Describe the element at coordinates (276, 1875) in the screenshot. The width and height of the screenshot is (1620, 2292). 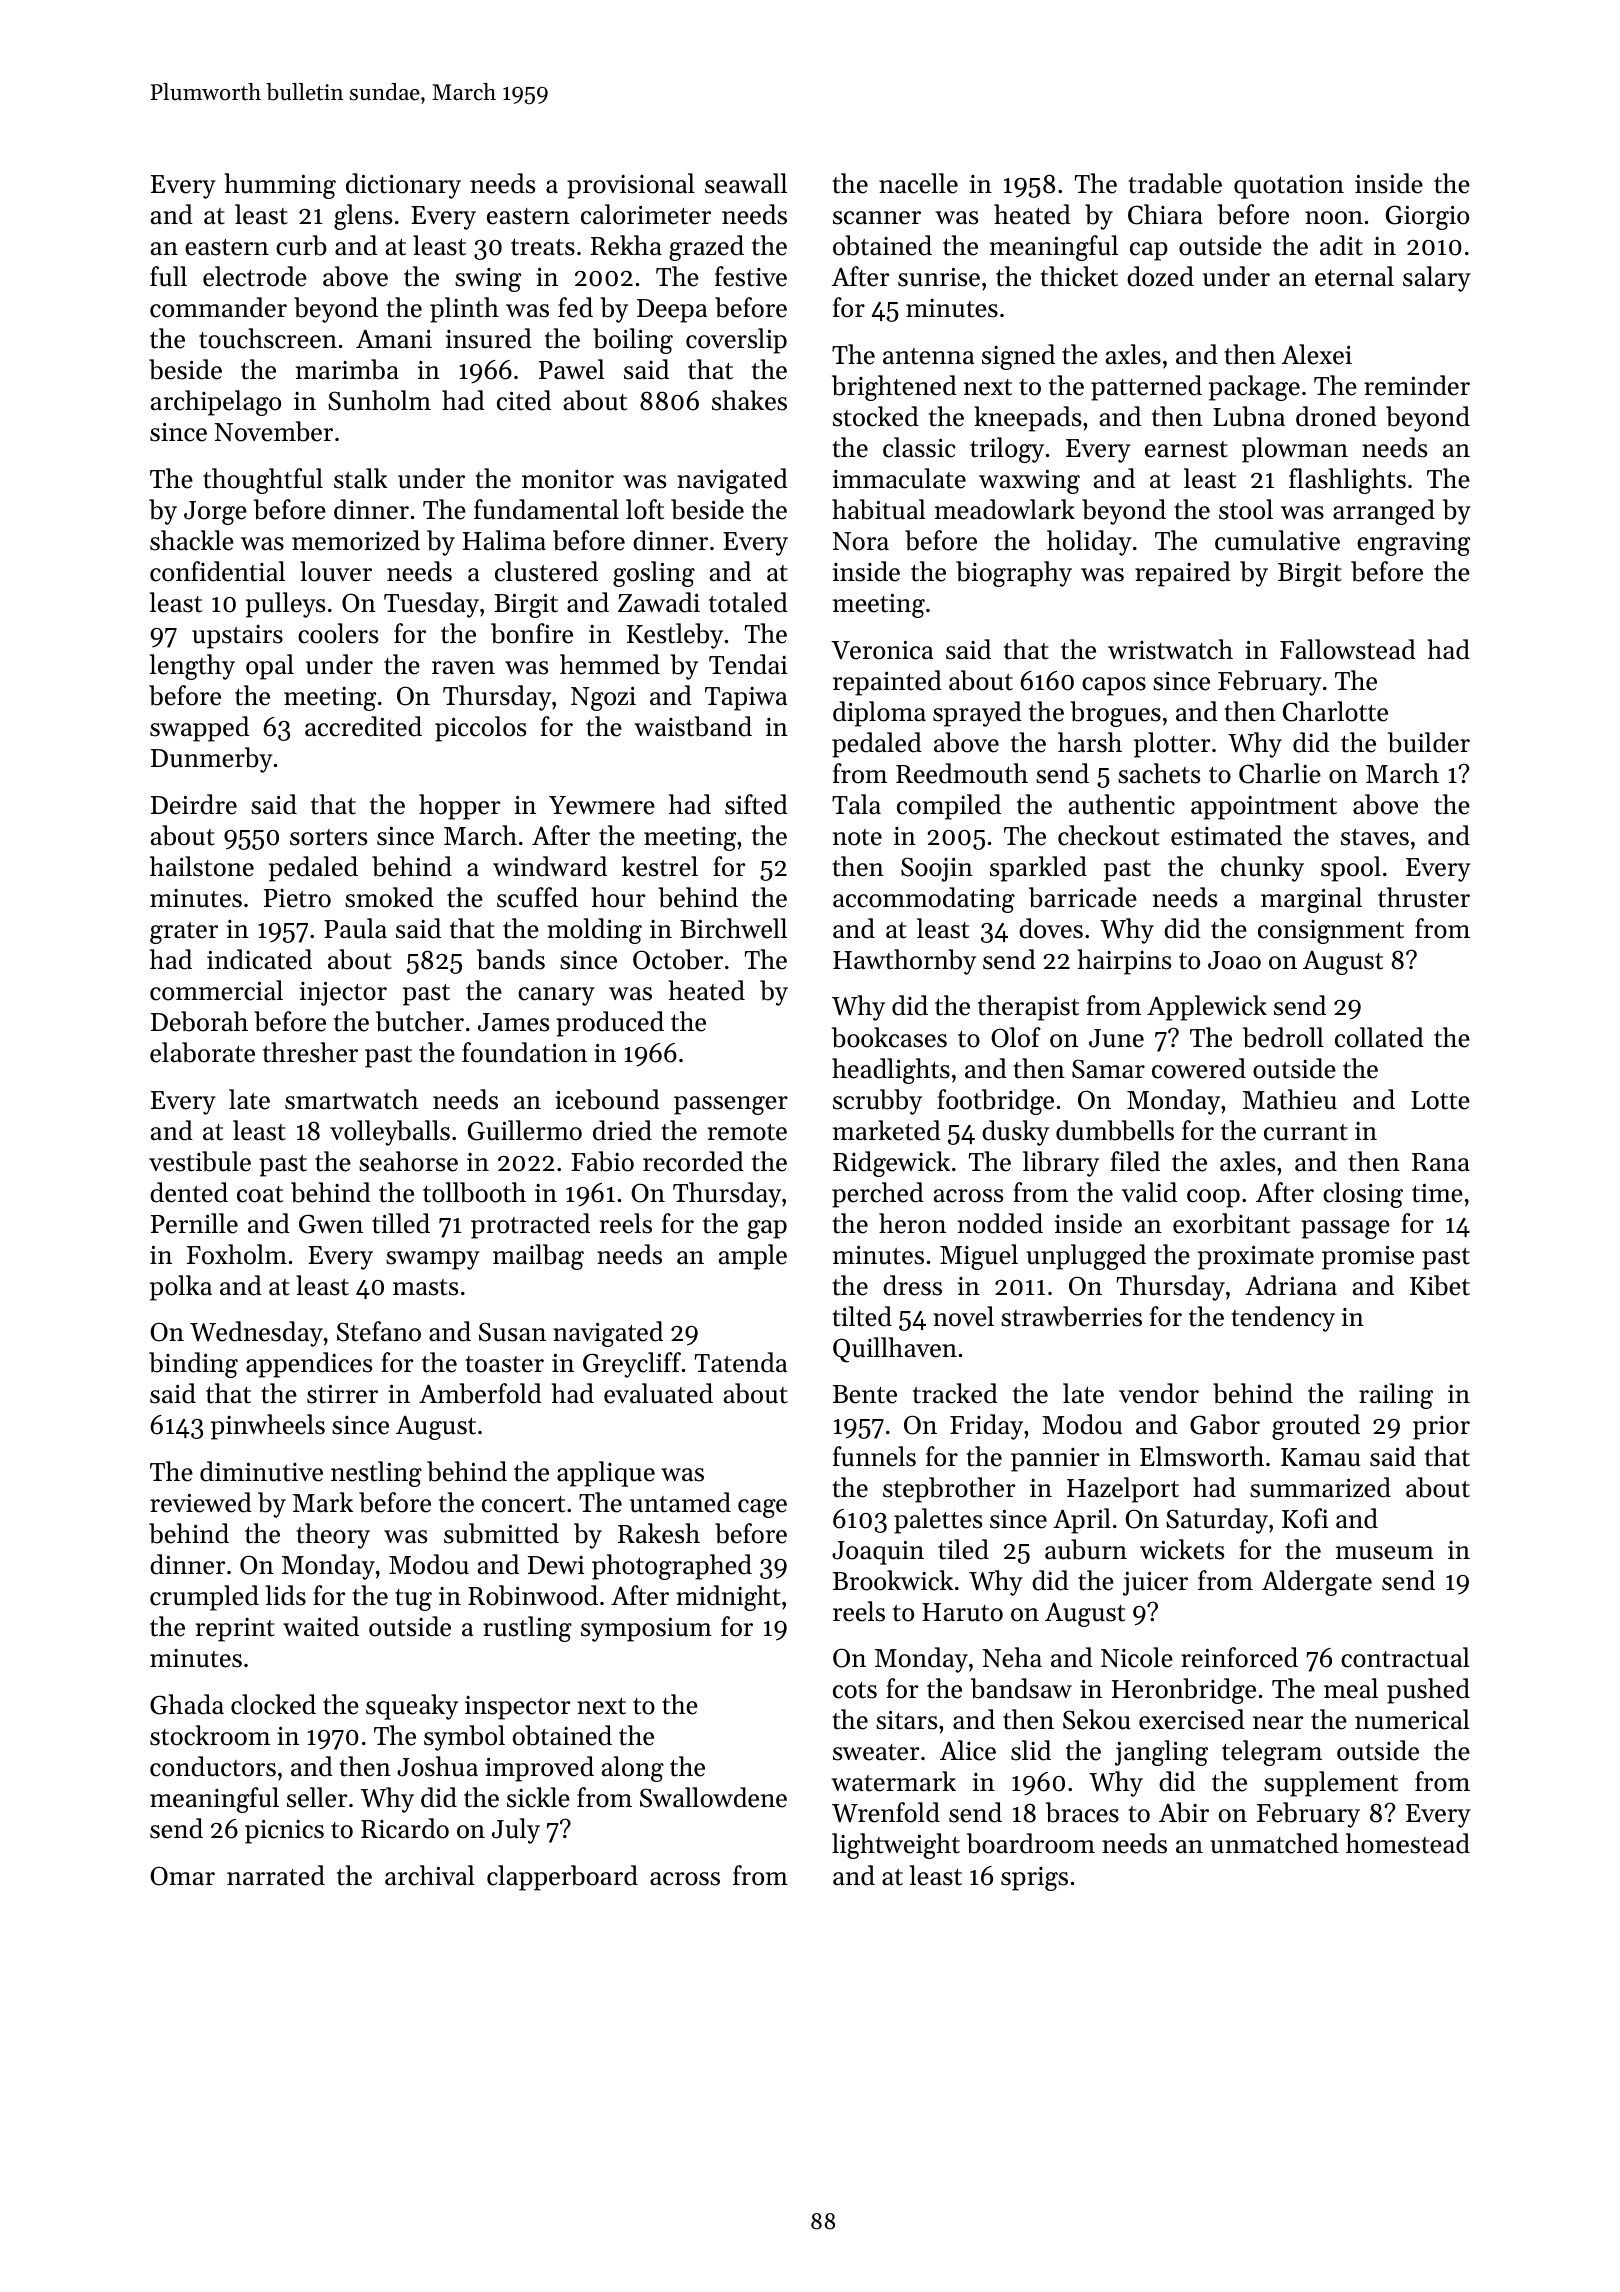
I see `narrated` at that location.
